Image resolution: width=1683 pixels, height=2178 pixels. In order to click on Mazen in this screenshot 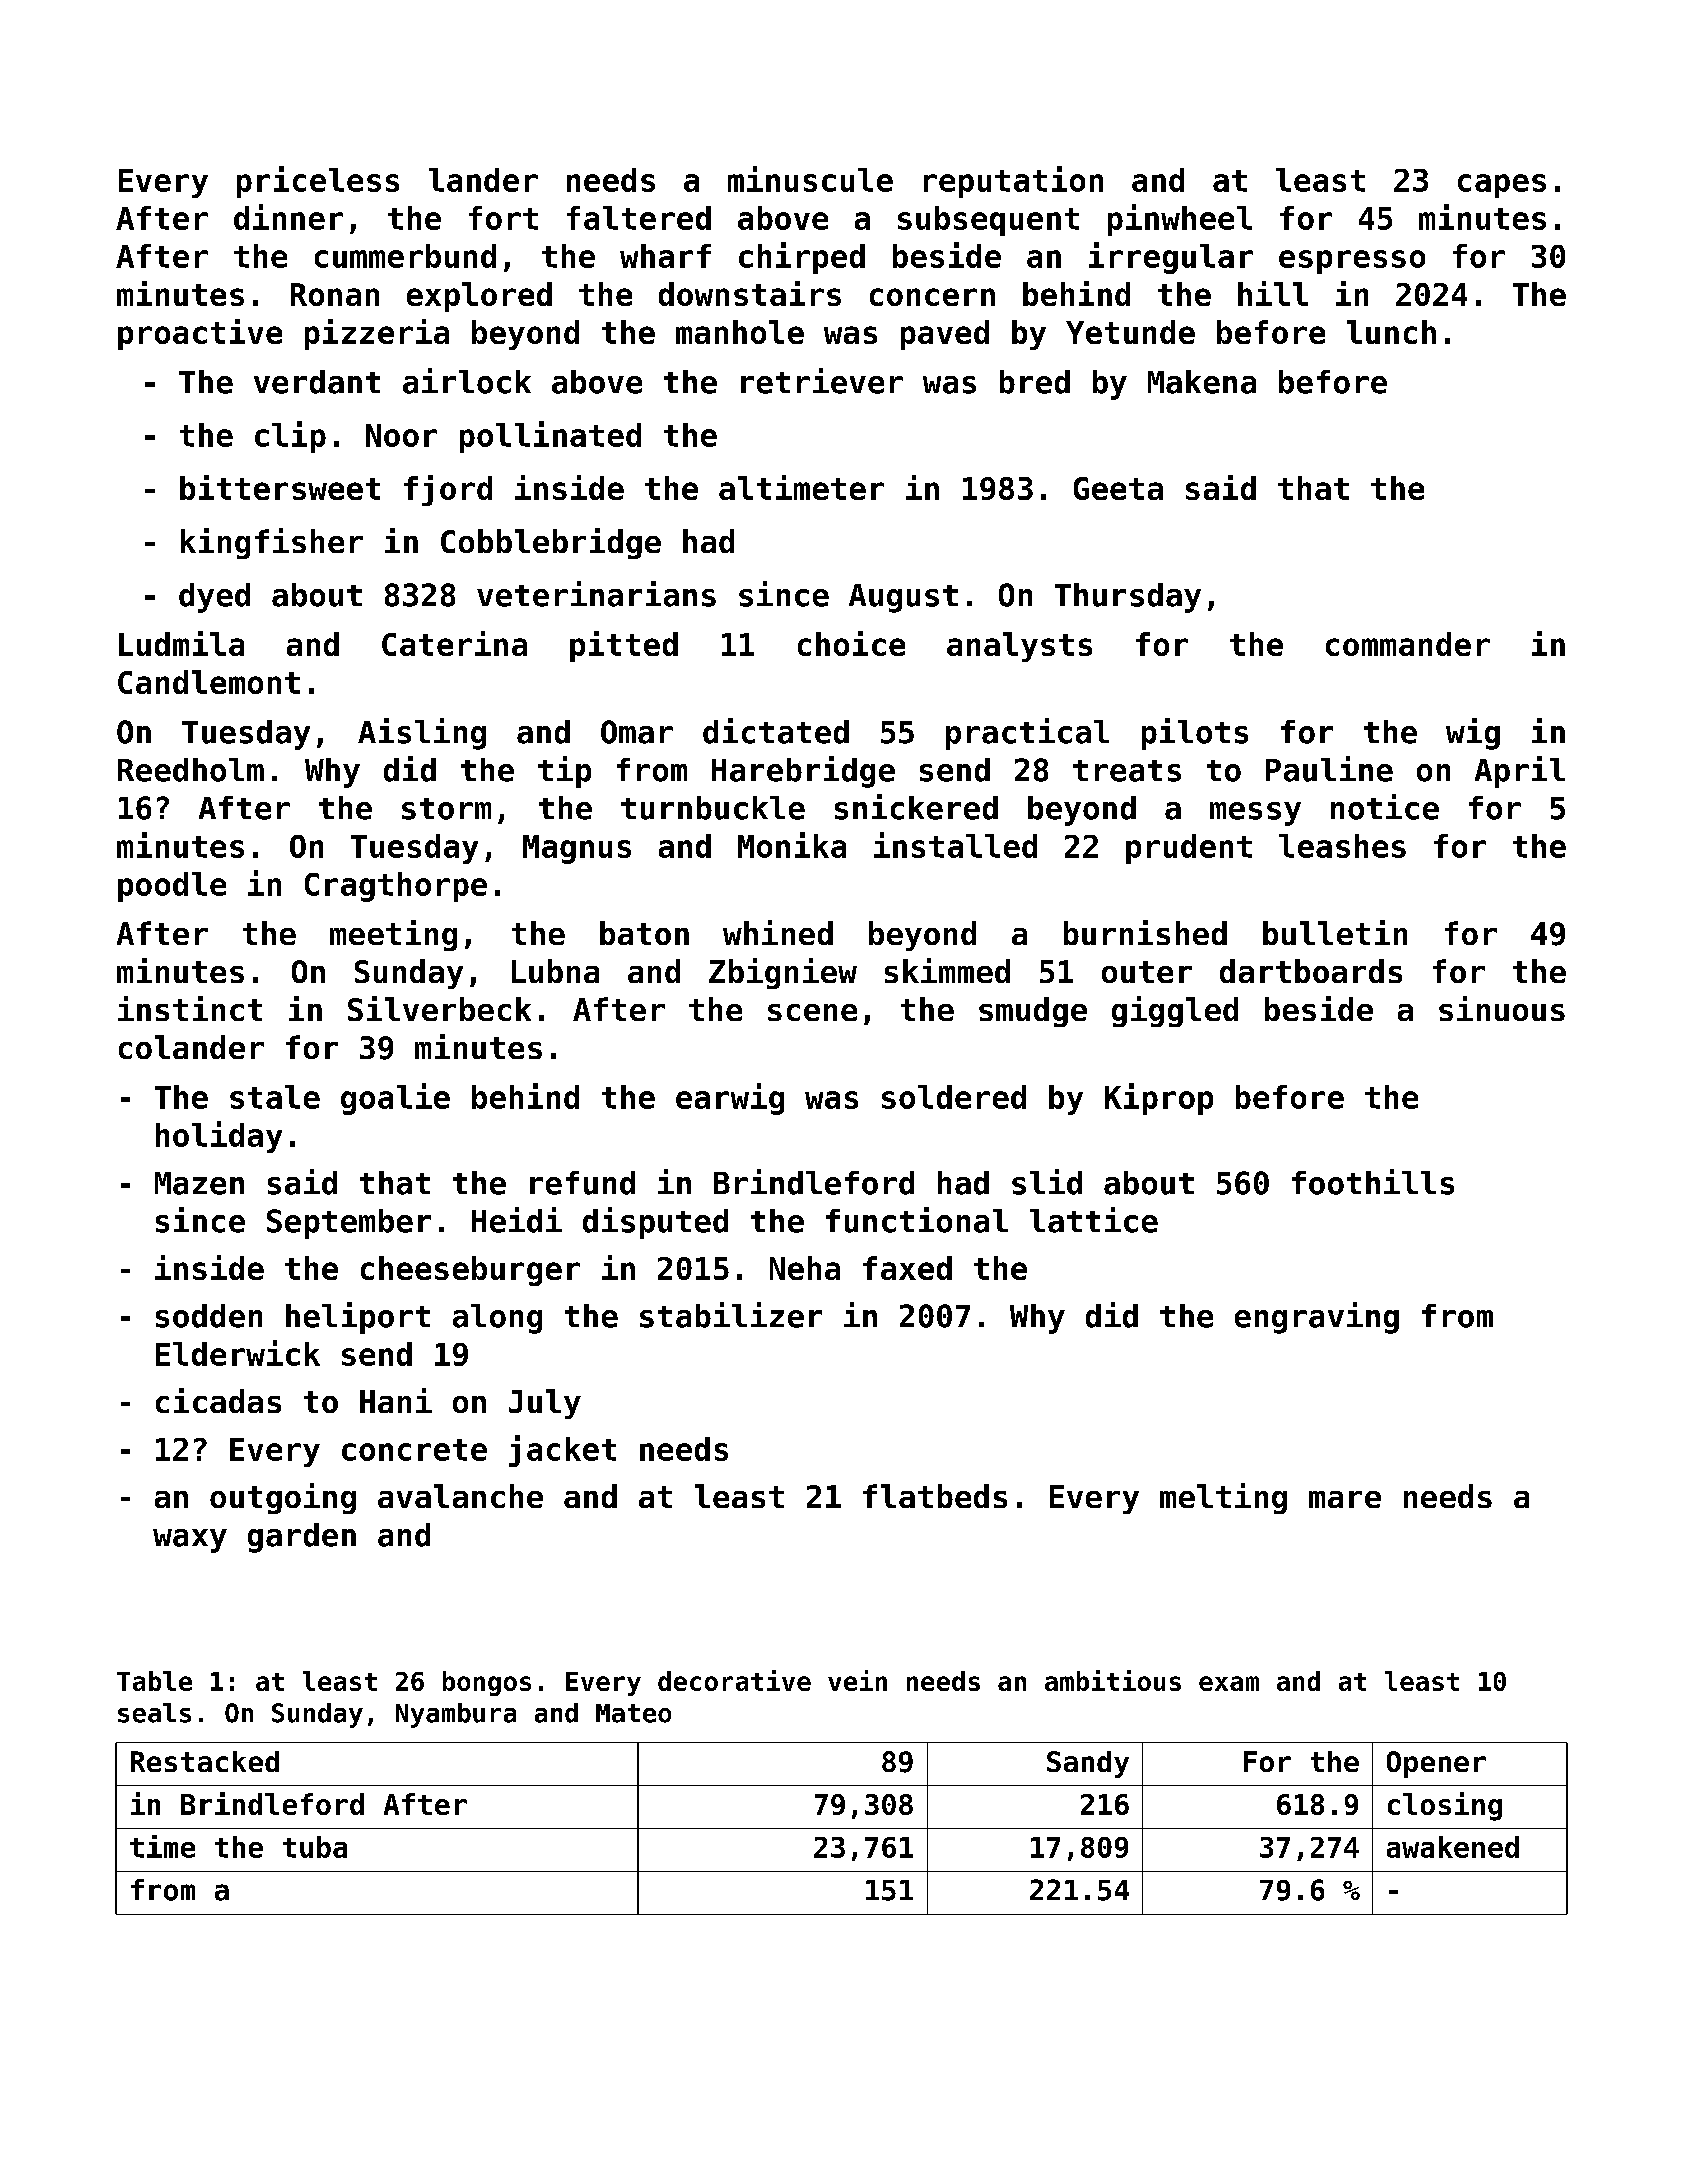, I will do `click(199, 1183)`.
